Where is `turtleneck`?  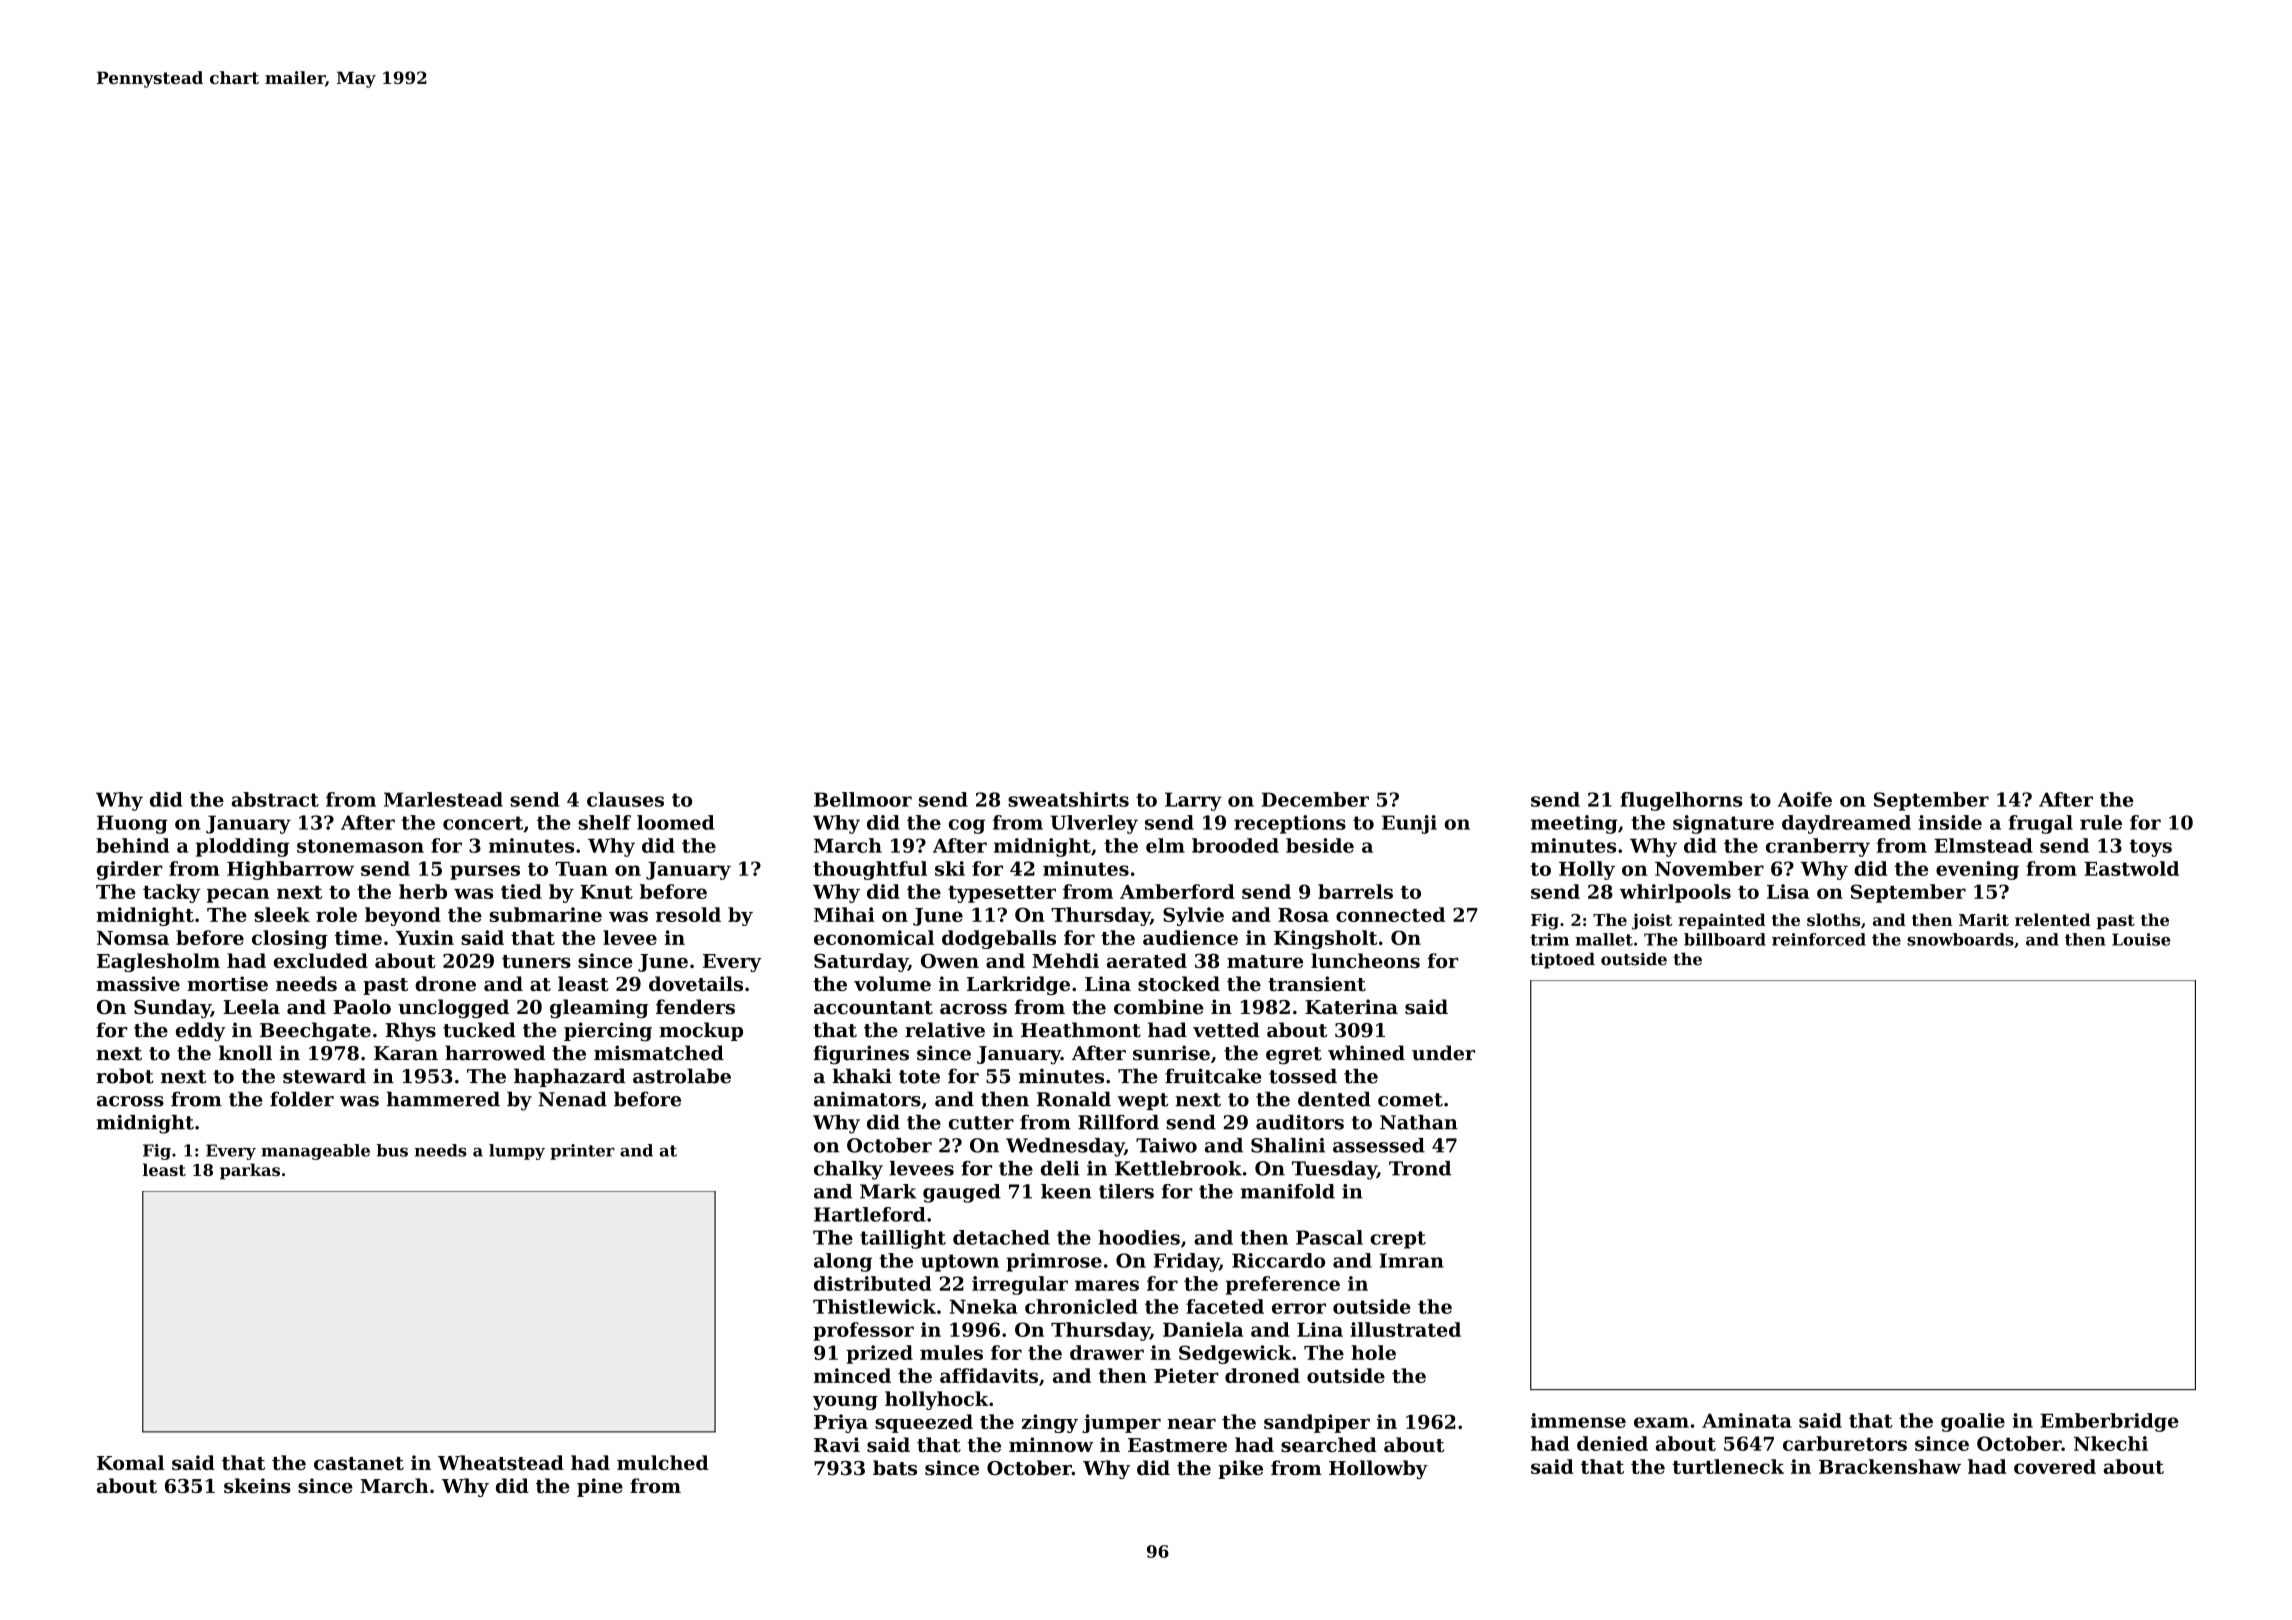 turtleneck is located at coordinates (1728, 1466).
